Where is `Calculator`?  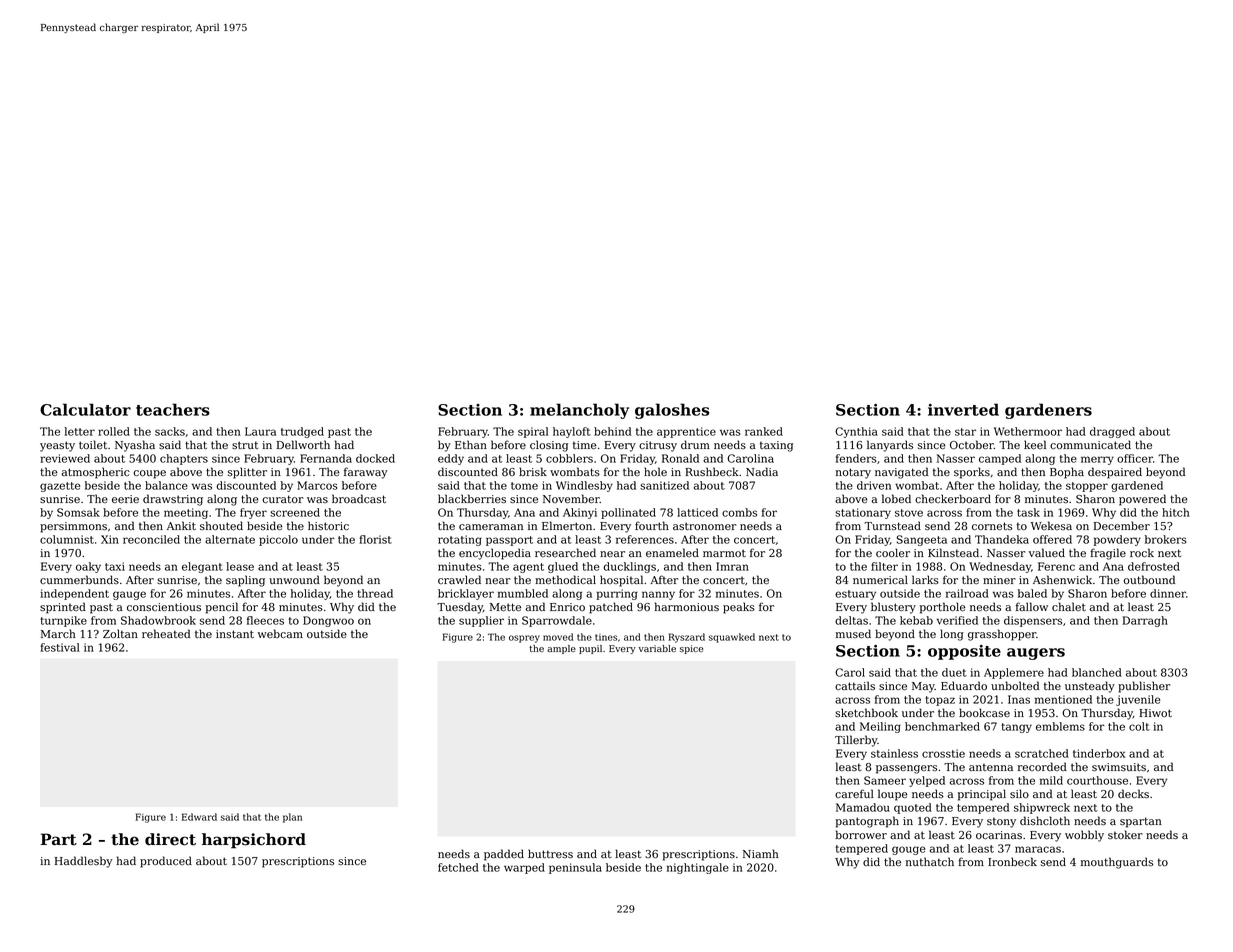
Calculator is located at coordinates (85, 409).
